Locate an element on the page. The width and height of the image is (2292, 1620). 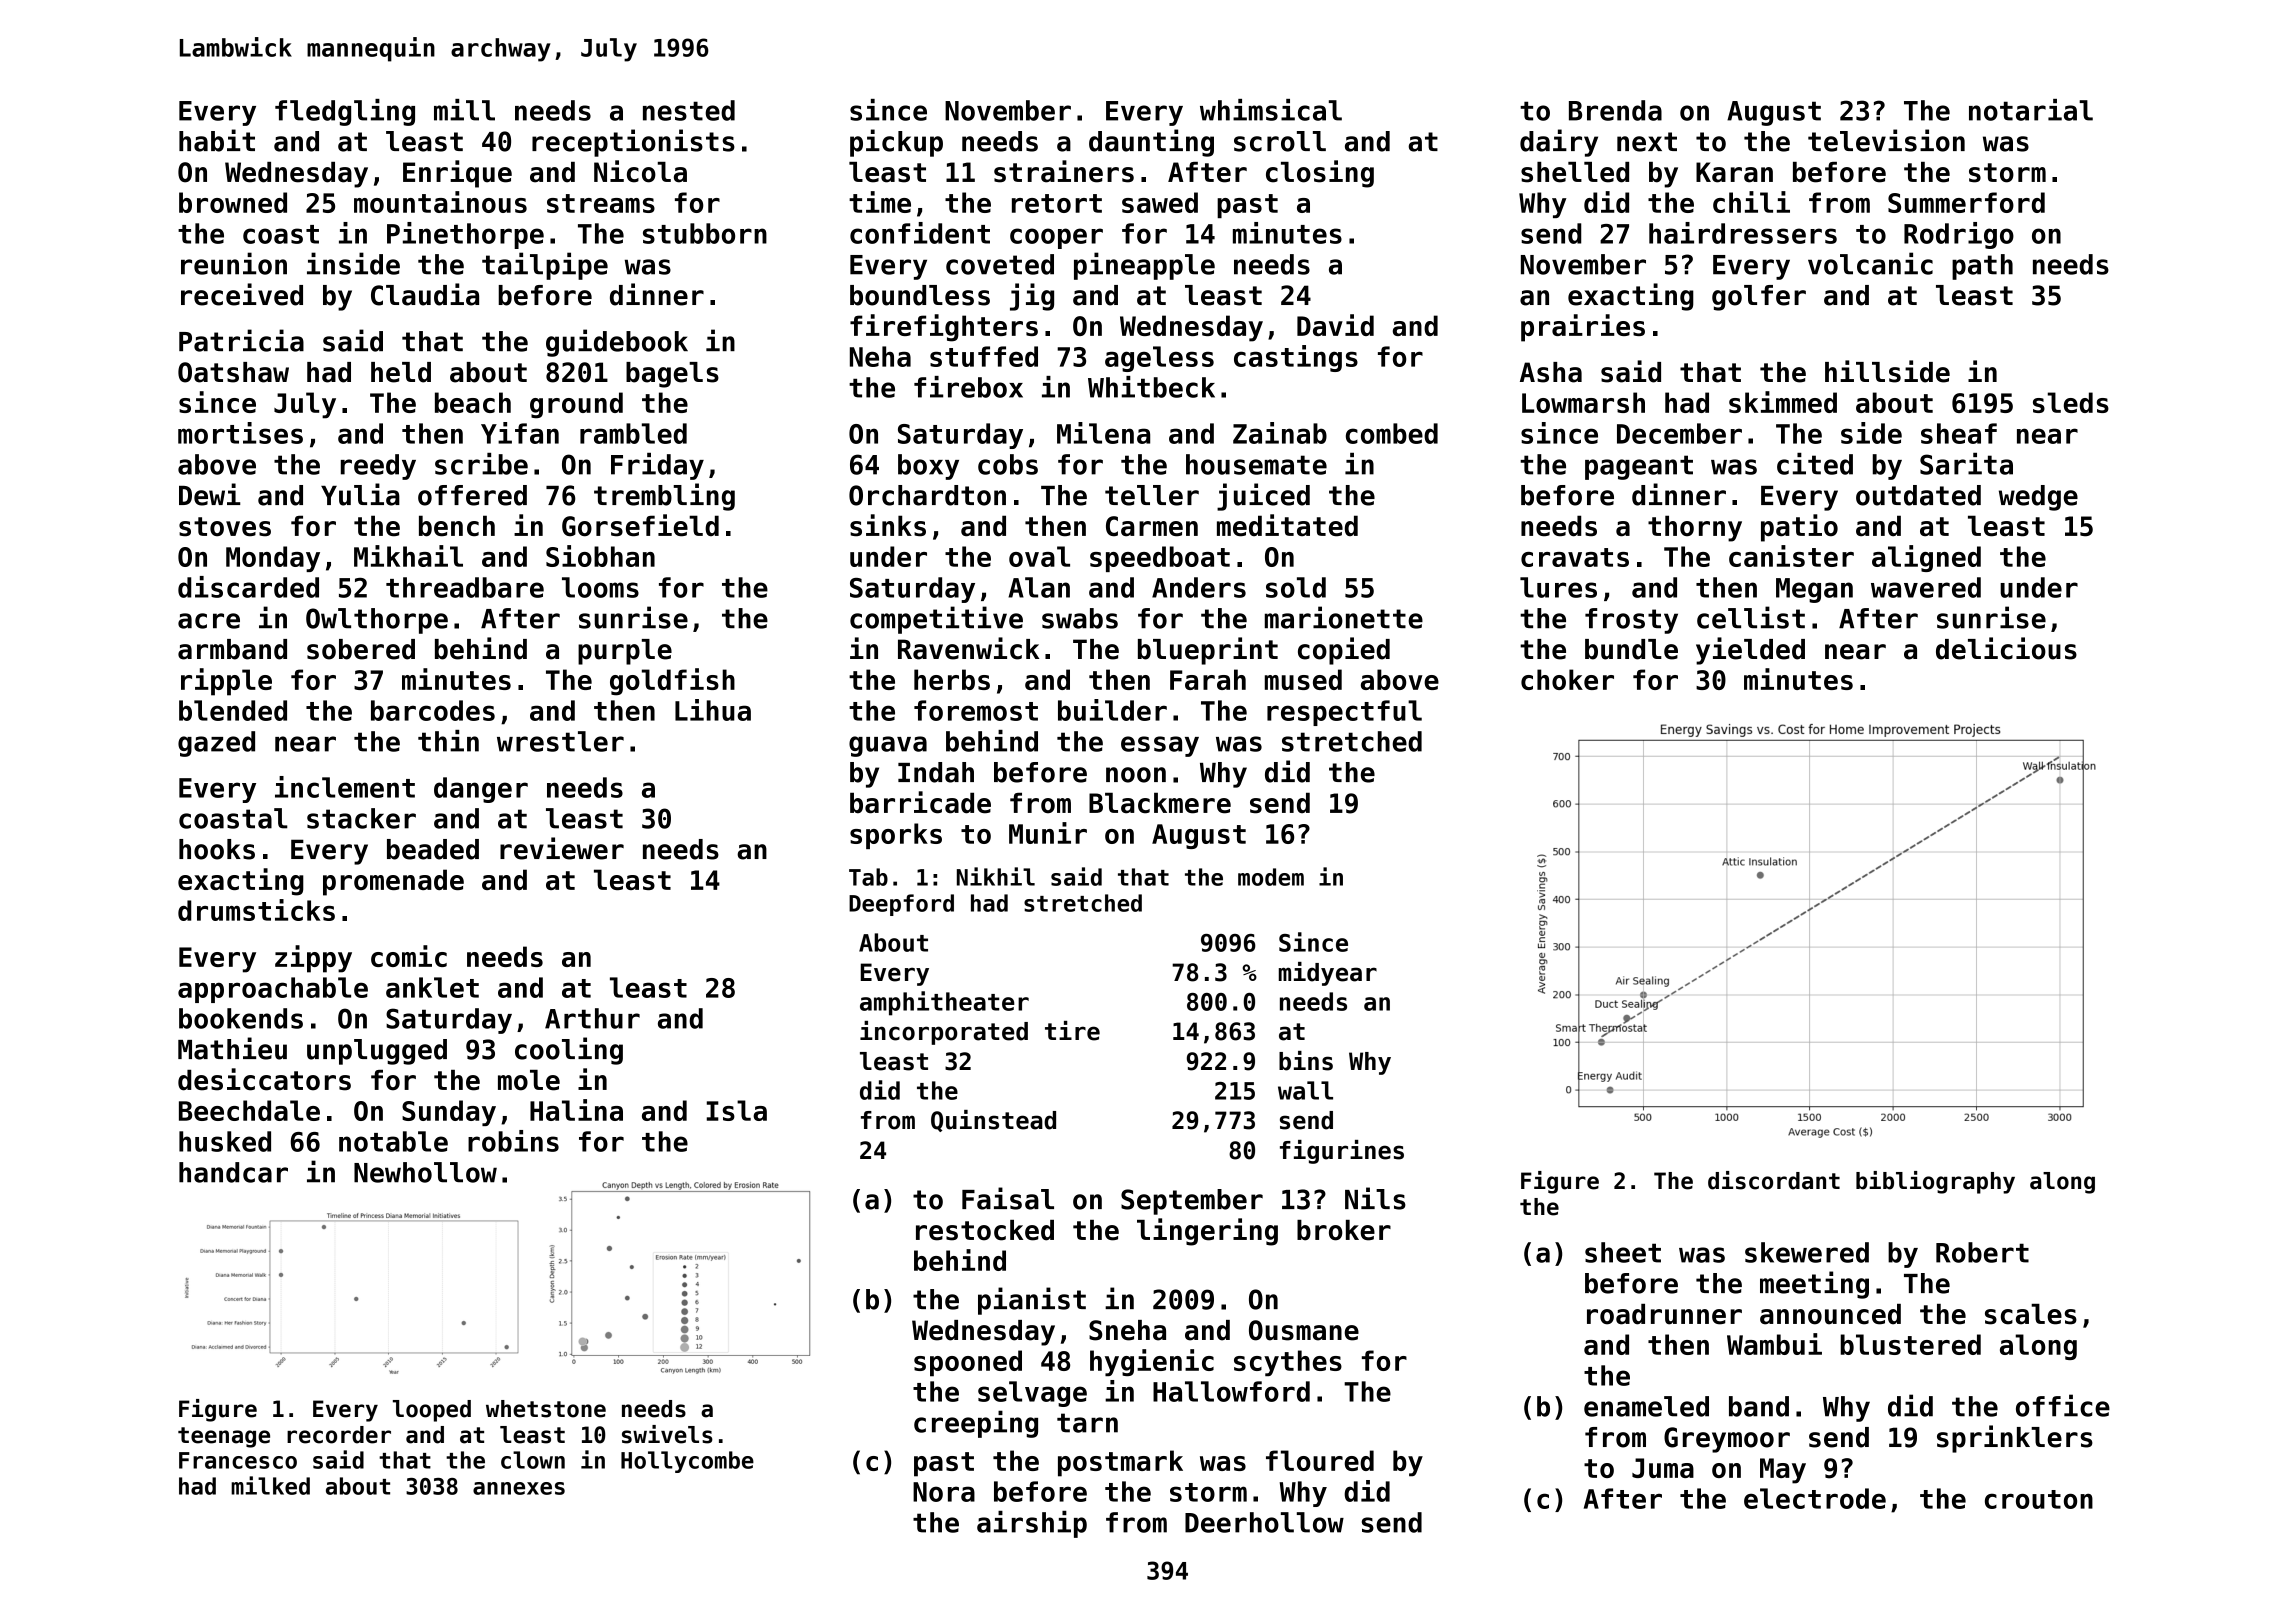
crouton is located at coordinates (2039, 1499).
